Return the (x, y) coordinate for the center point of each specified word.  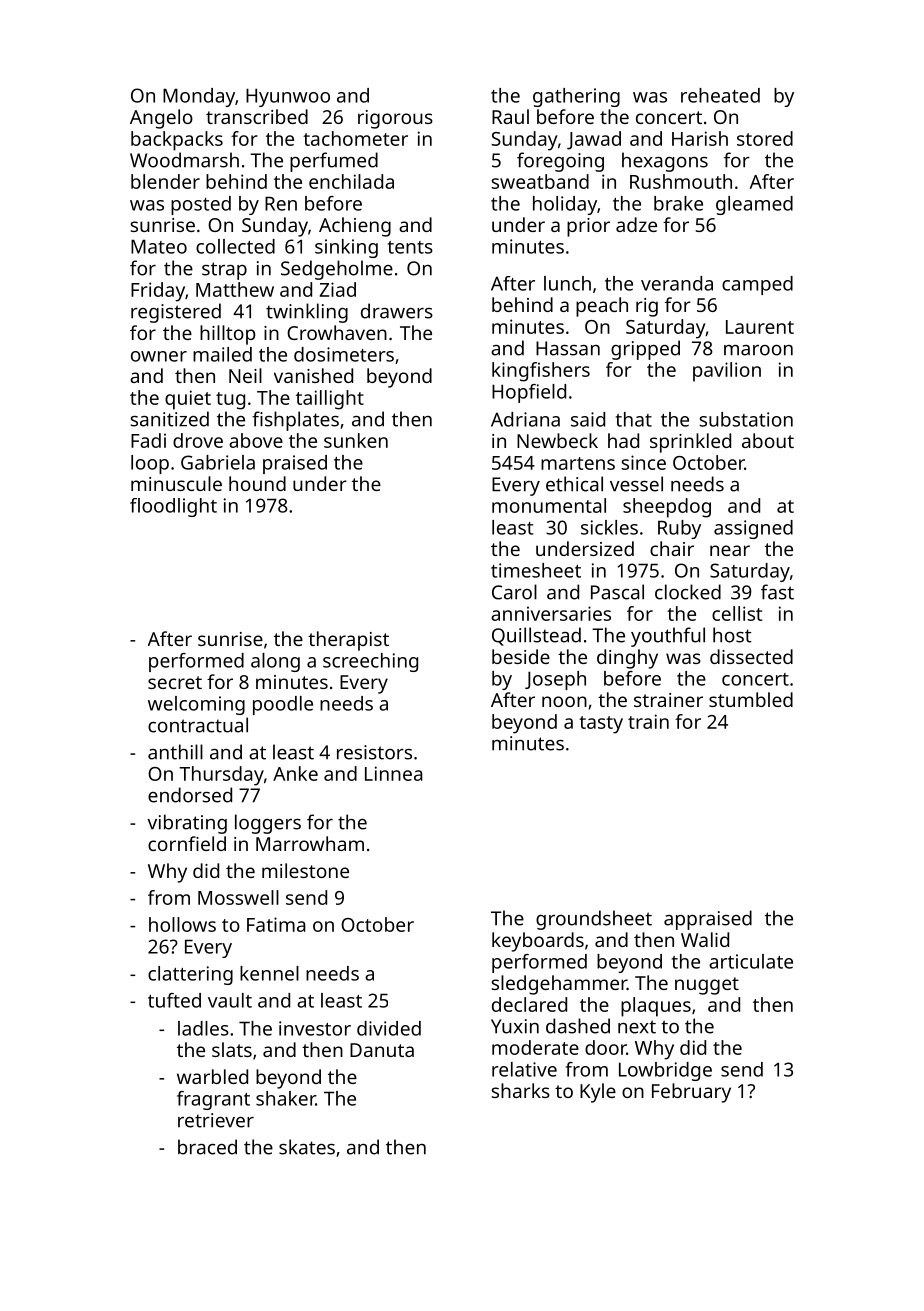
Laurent (760, 327)
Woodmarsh (184, 160)
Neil (245, 375)
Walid (705, 939)
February (691, 1093)
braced (207, 1147)
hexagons (665, 162)
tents (410, 247)
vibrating (187, 824)
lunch (567, 283)
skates (307, 1147)
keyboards (538, 942)
